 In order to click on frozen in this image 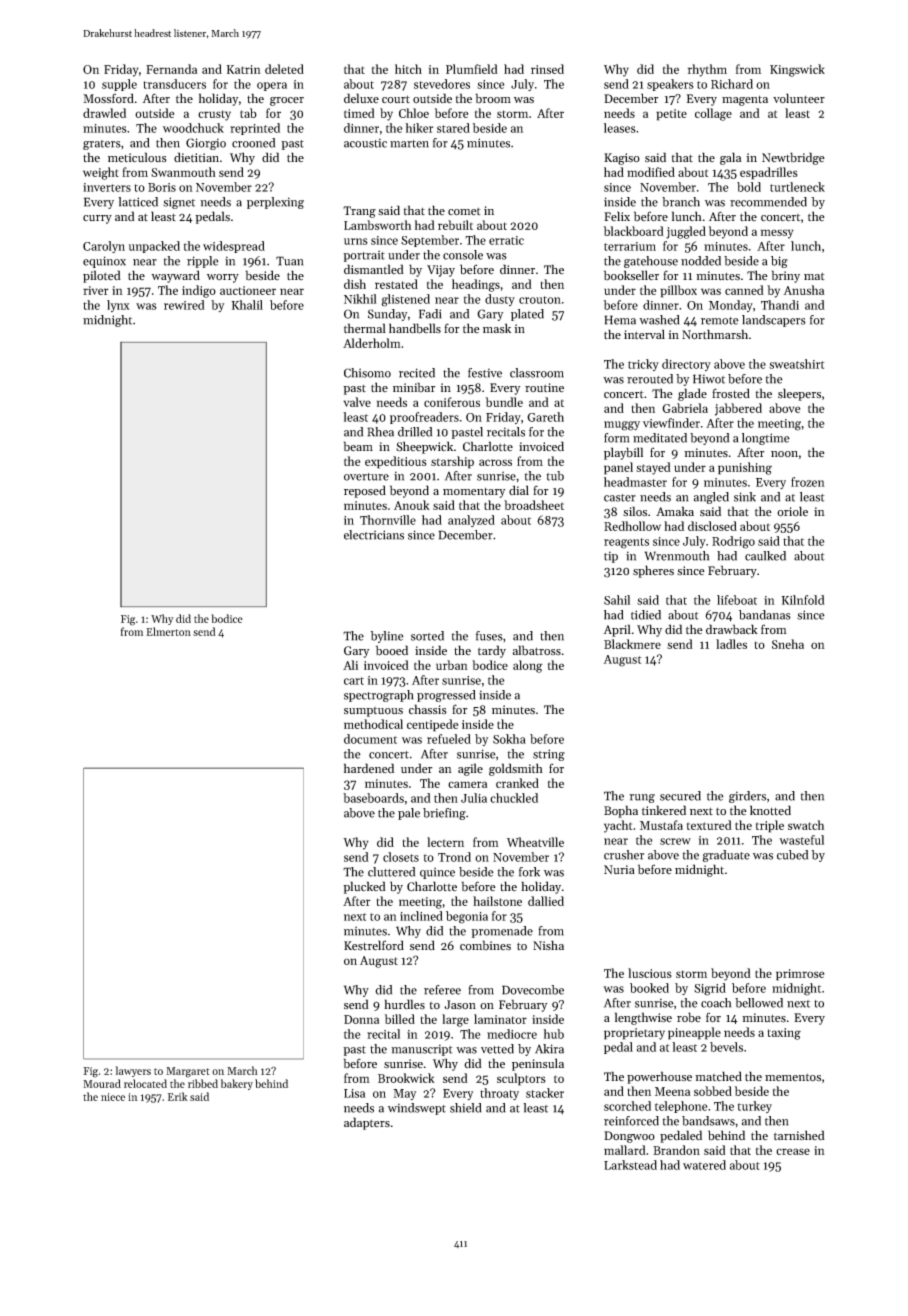, I will do `click(808, 482)`.
